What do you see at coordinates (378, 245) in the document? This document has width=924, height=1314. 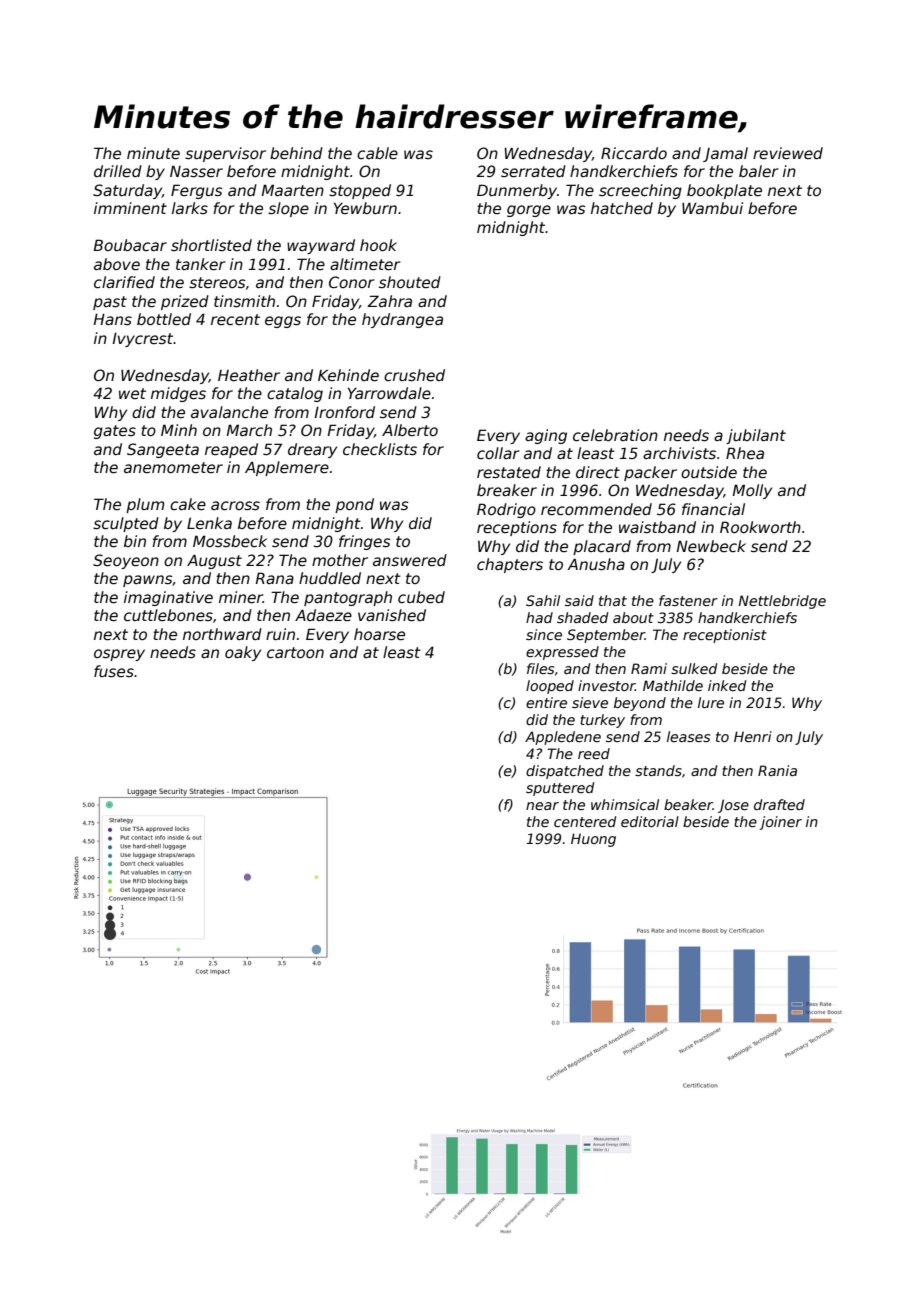 I see `hook` at bounding box center [378, 245].
